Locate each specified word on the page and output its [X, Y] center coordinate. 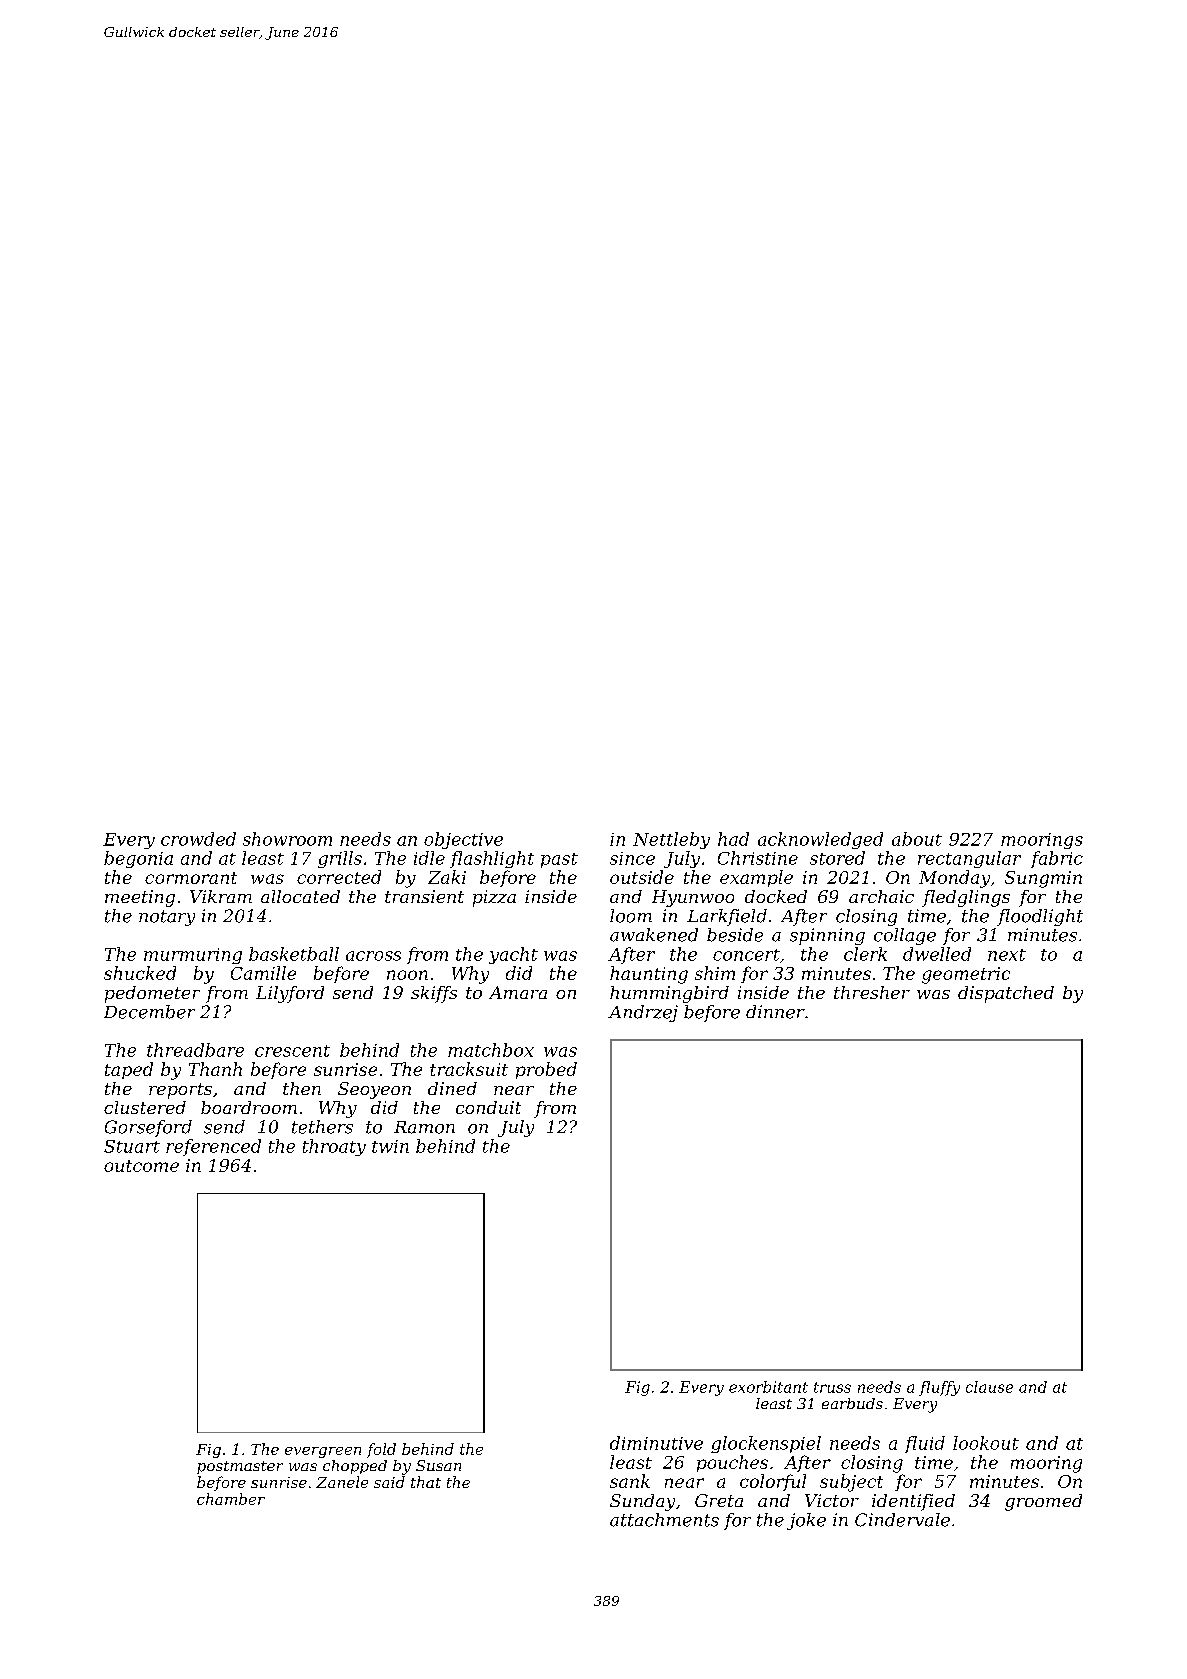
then [302, 1088]
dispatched [1006, 994]
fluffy [939, 1388]
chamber [231, 1499]
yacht [513, 955]
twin [390, 1146]
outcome [141, 1166]
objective [463, 840]
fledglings [966, 898]
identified [913, 1502]
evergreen [323, 1452]
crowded [198, 839]
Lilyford [290, 994]
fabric [1057, 859]
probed [546, 1070]
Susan [438, 1465]
